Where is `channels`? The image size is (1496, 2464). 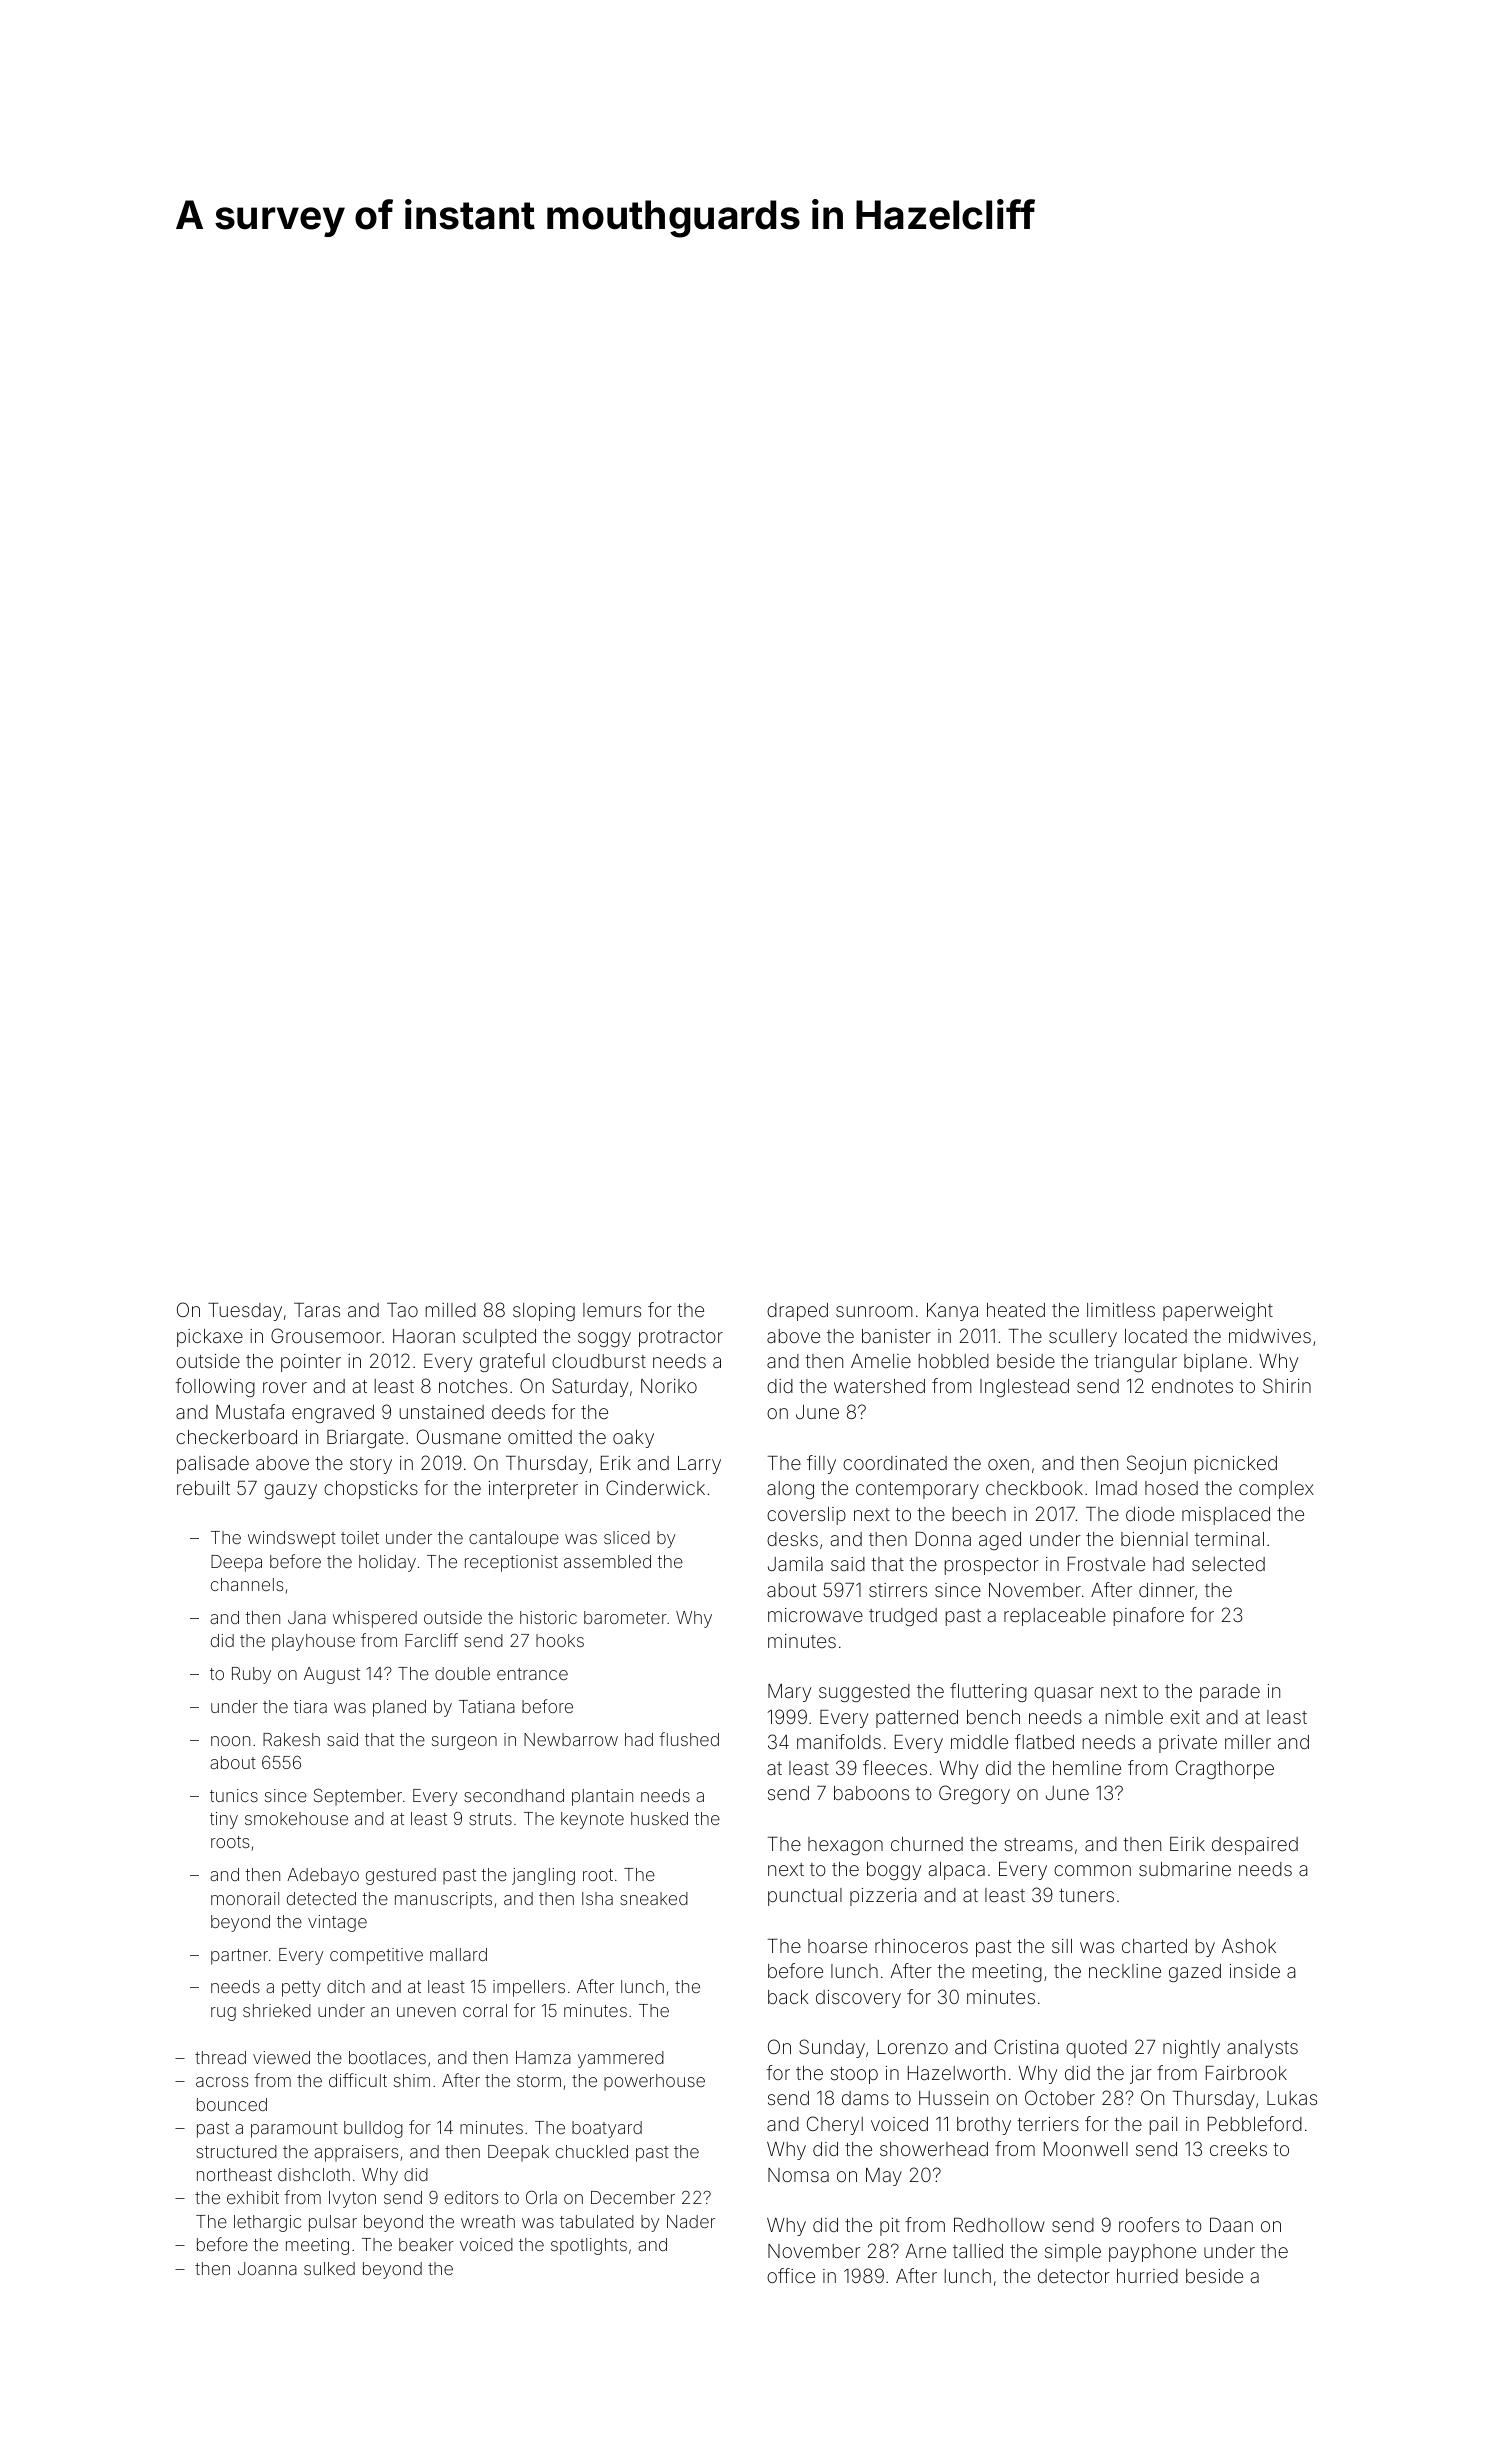
channels is located at coordinates (247, 1584).
